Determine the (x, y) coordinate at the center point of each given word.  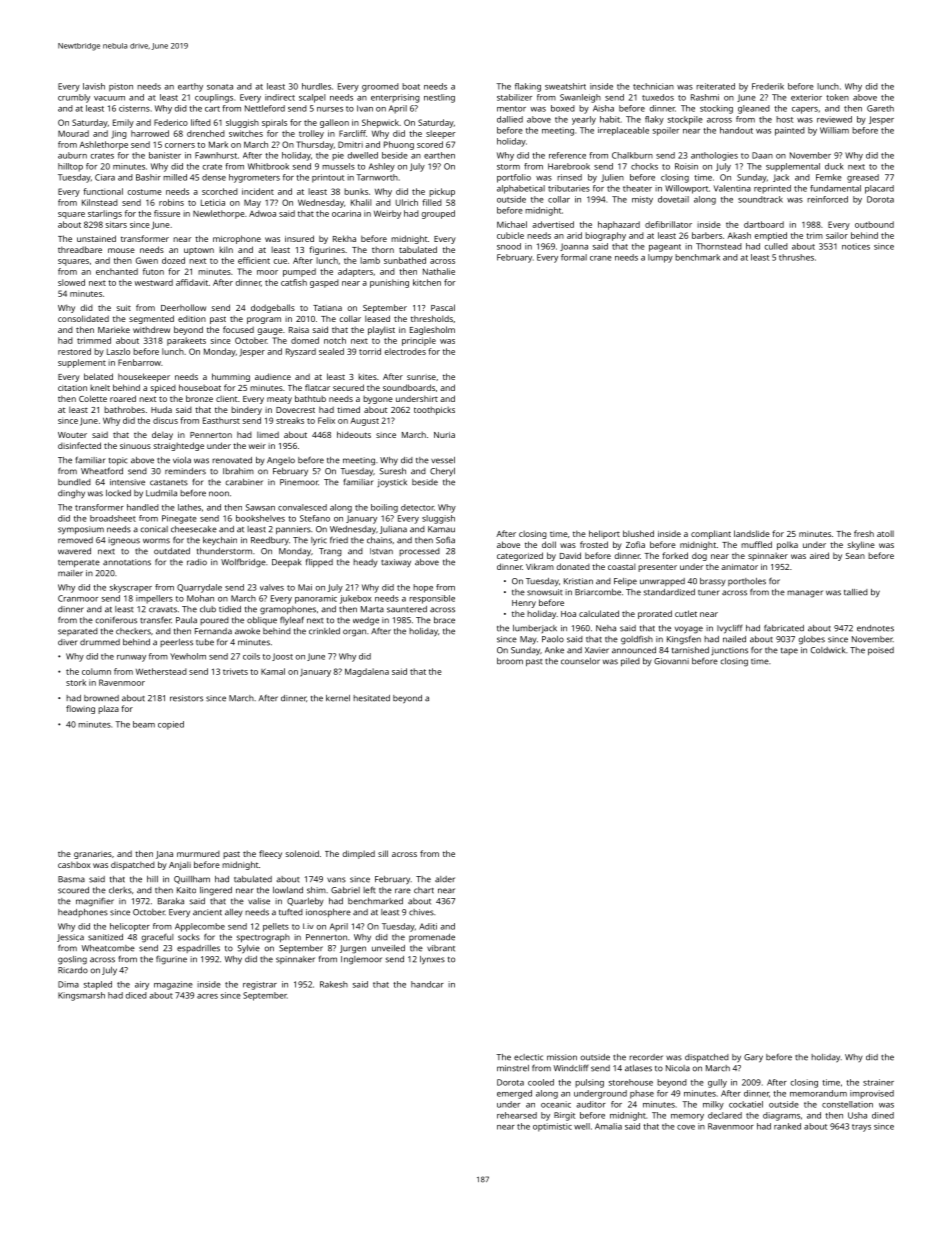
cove (686, 1127)
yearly (584, 120)
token (837, 97)
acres (207, 996)
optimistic (552, 1127)
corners (180, 145)
